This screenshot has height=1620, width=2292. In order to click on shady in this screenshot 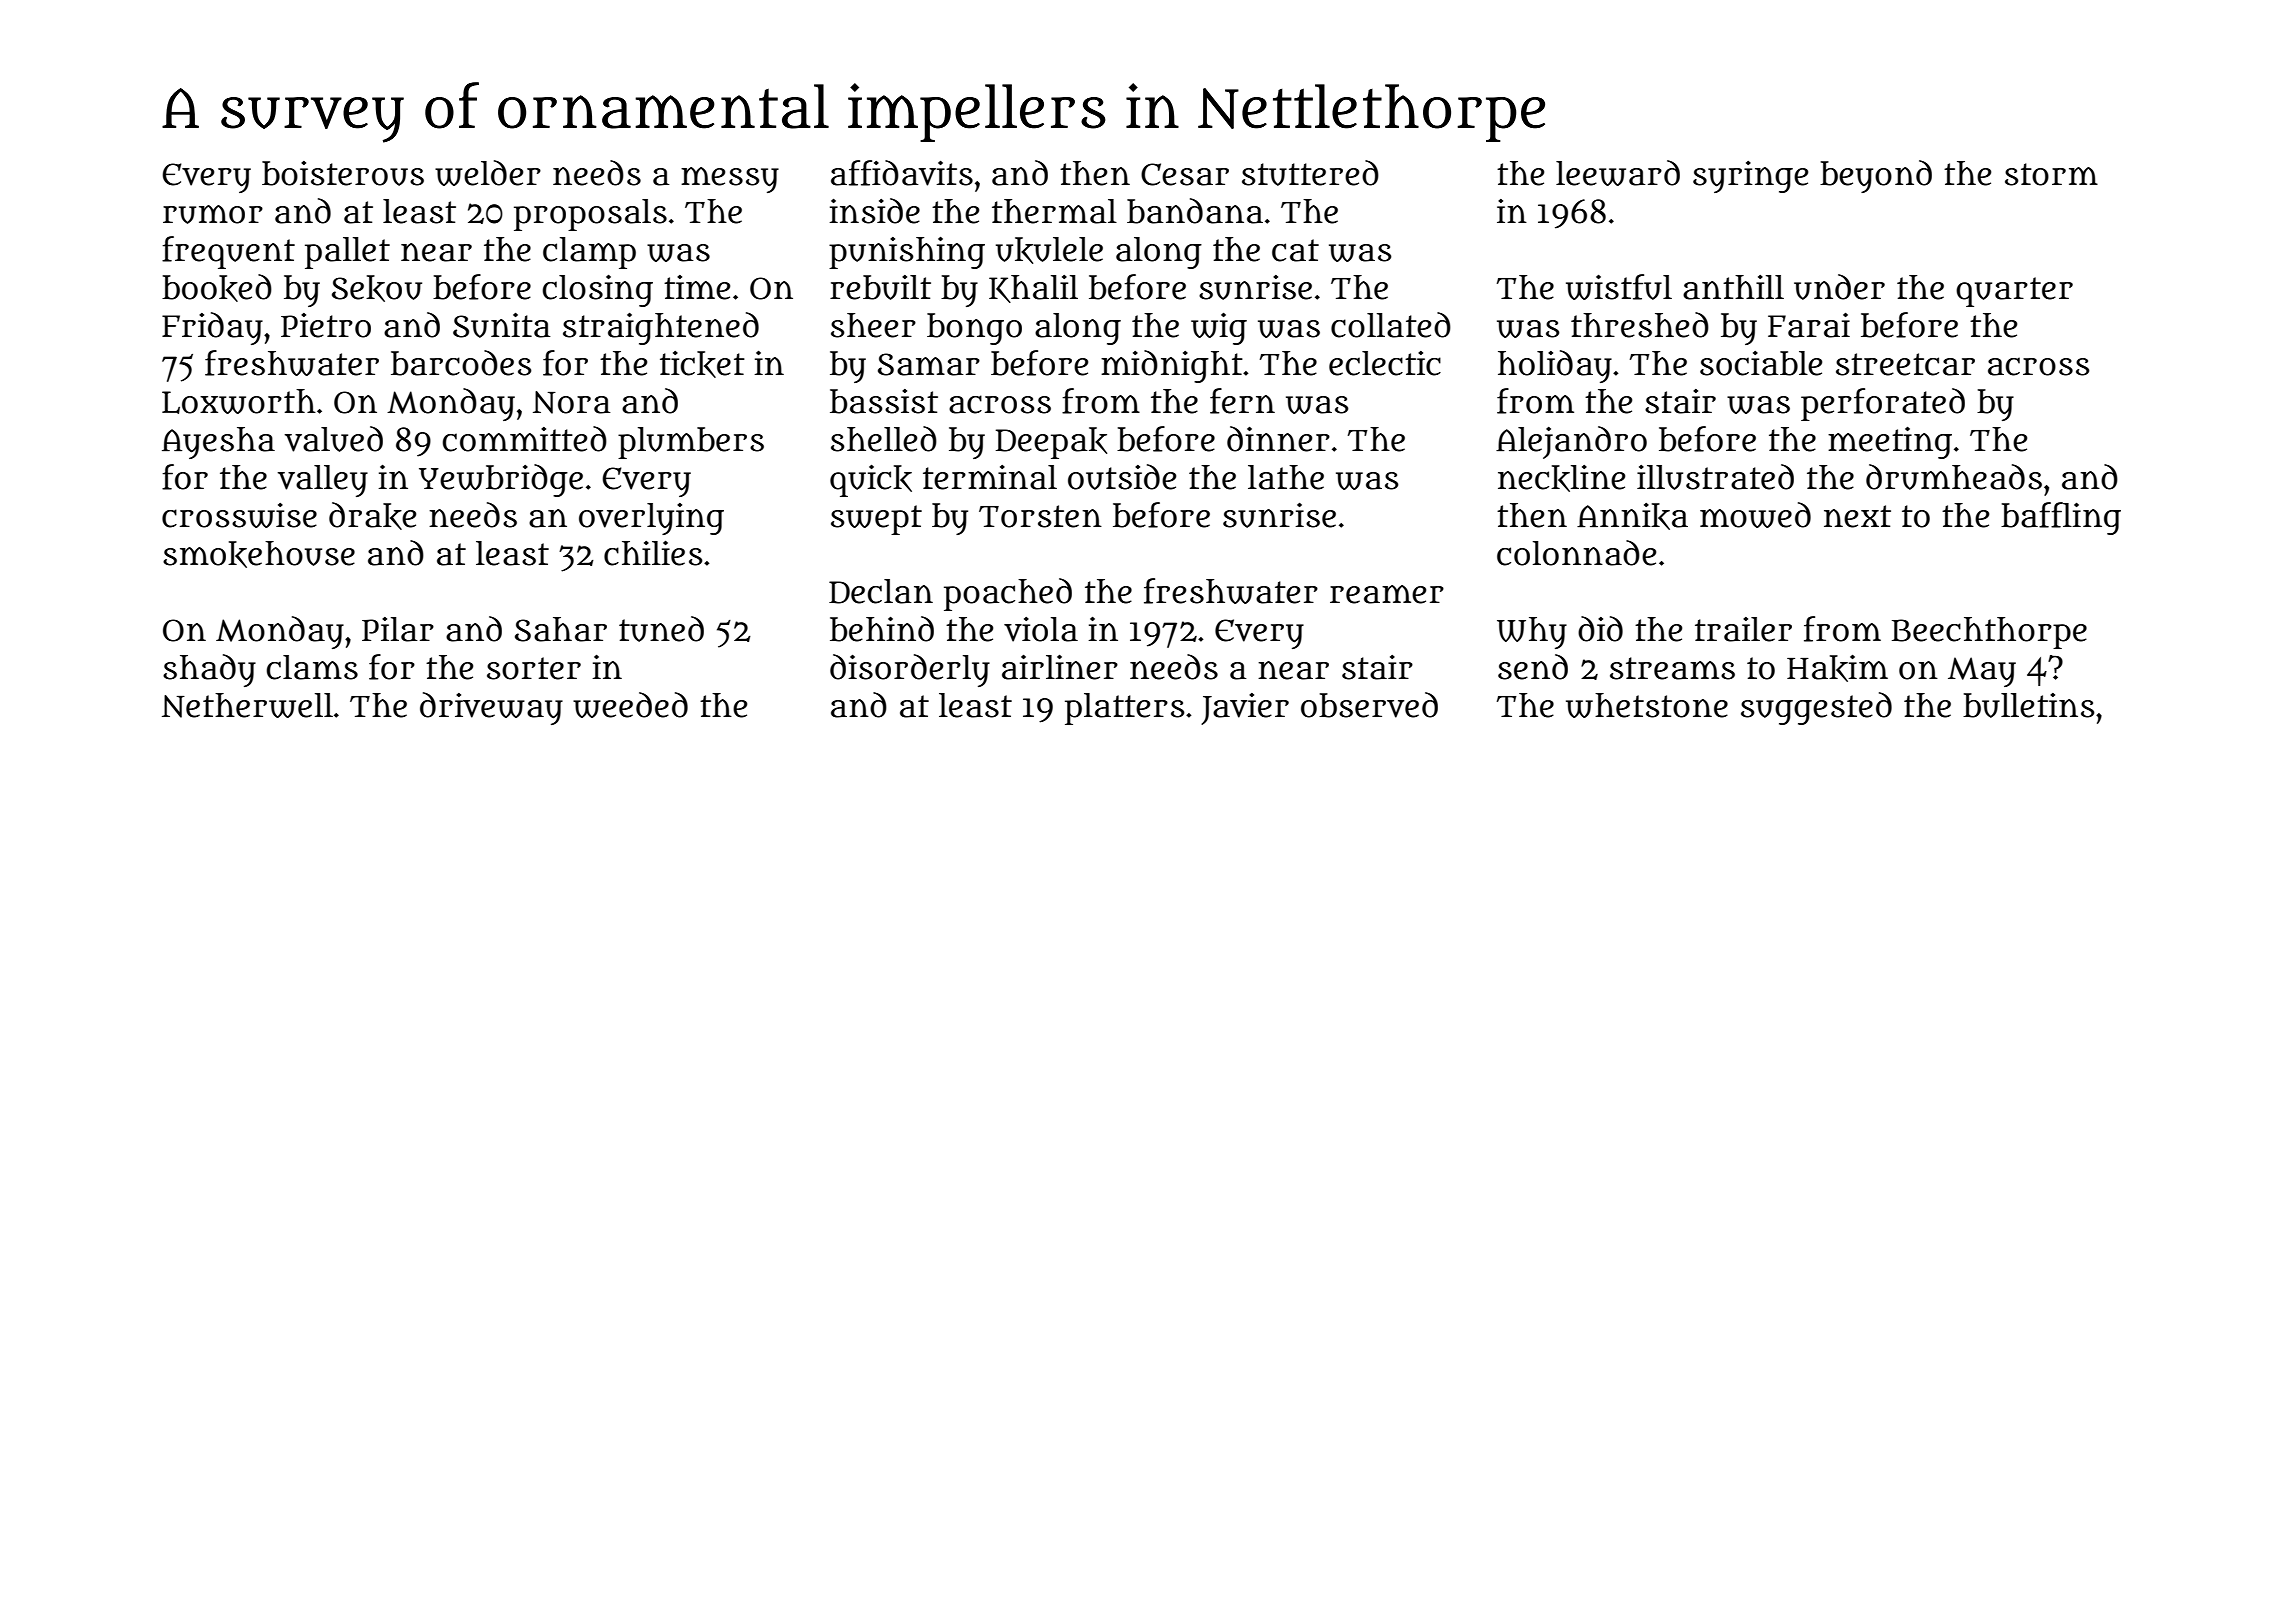, I will do `click(209, 670)`.
